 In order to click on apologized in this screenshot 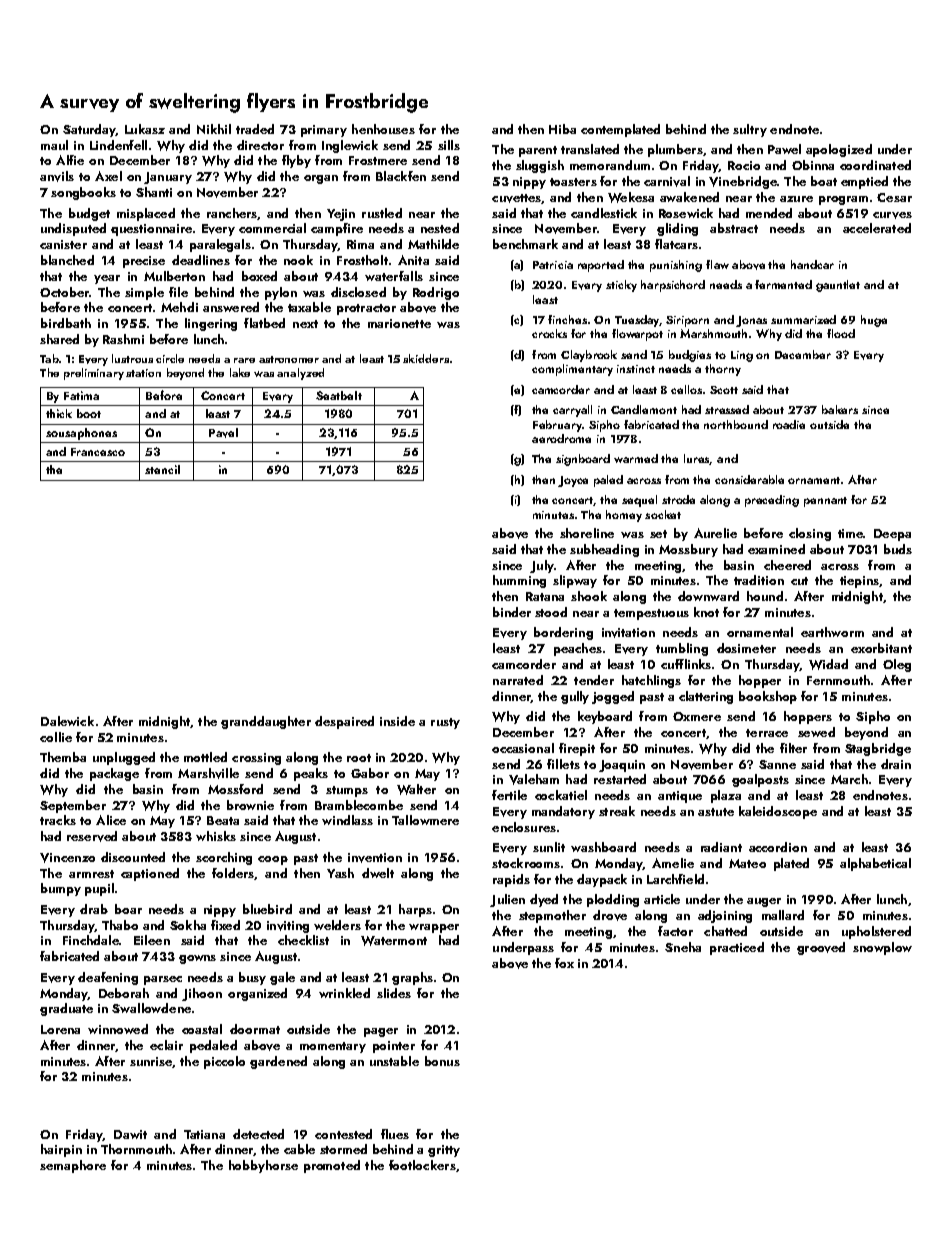, I will do `click(839, 150)`.
